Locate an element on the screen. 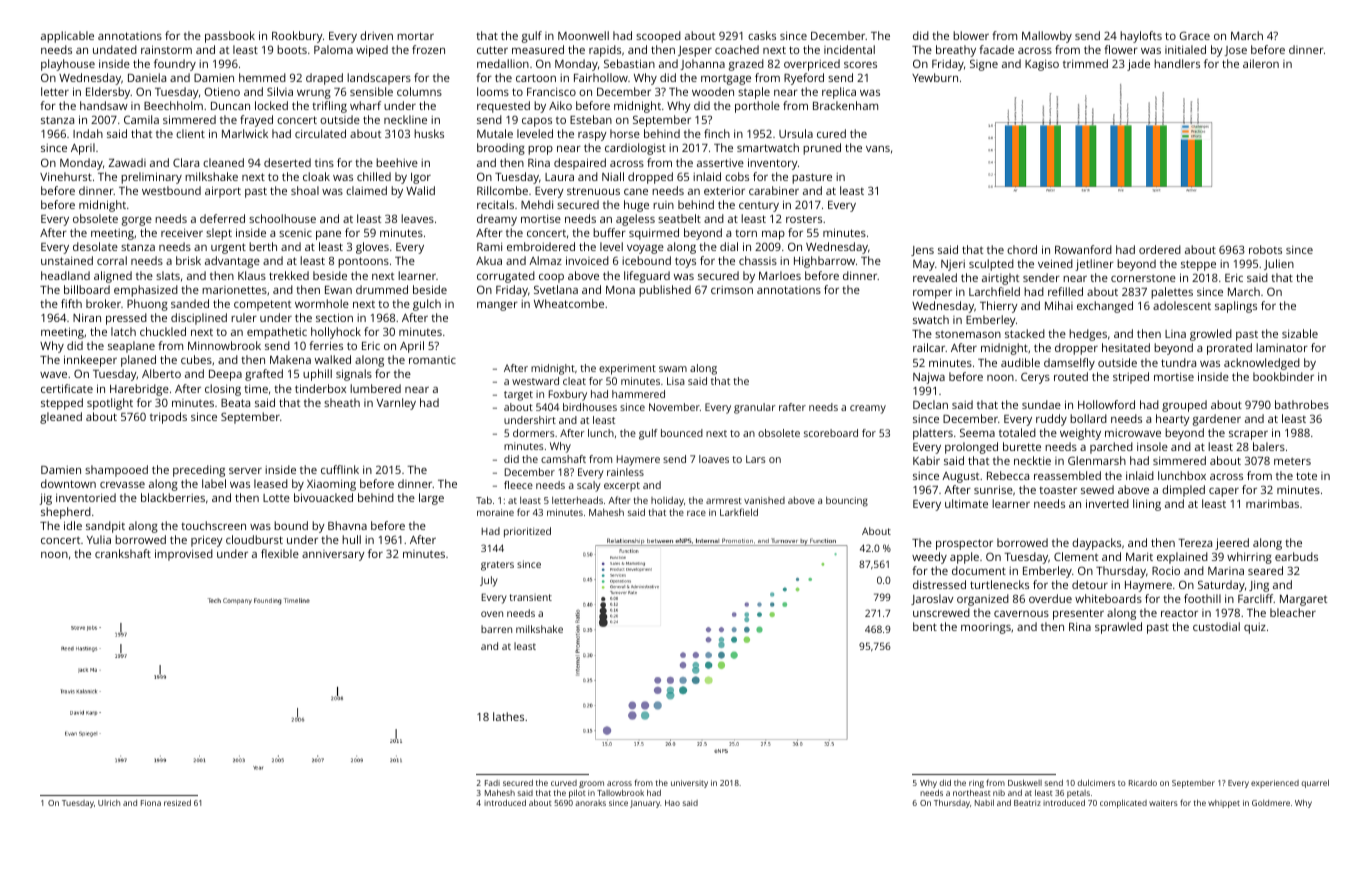 The width and height of the screenshot is (1372, 887). complicated is located at coordinates (1123, 804).
